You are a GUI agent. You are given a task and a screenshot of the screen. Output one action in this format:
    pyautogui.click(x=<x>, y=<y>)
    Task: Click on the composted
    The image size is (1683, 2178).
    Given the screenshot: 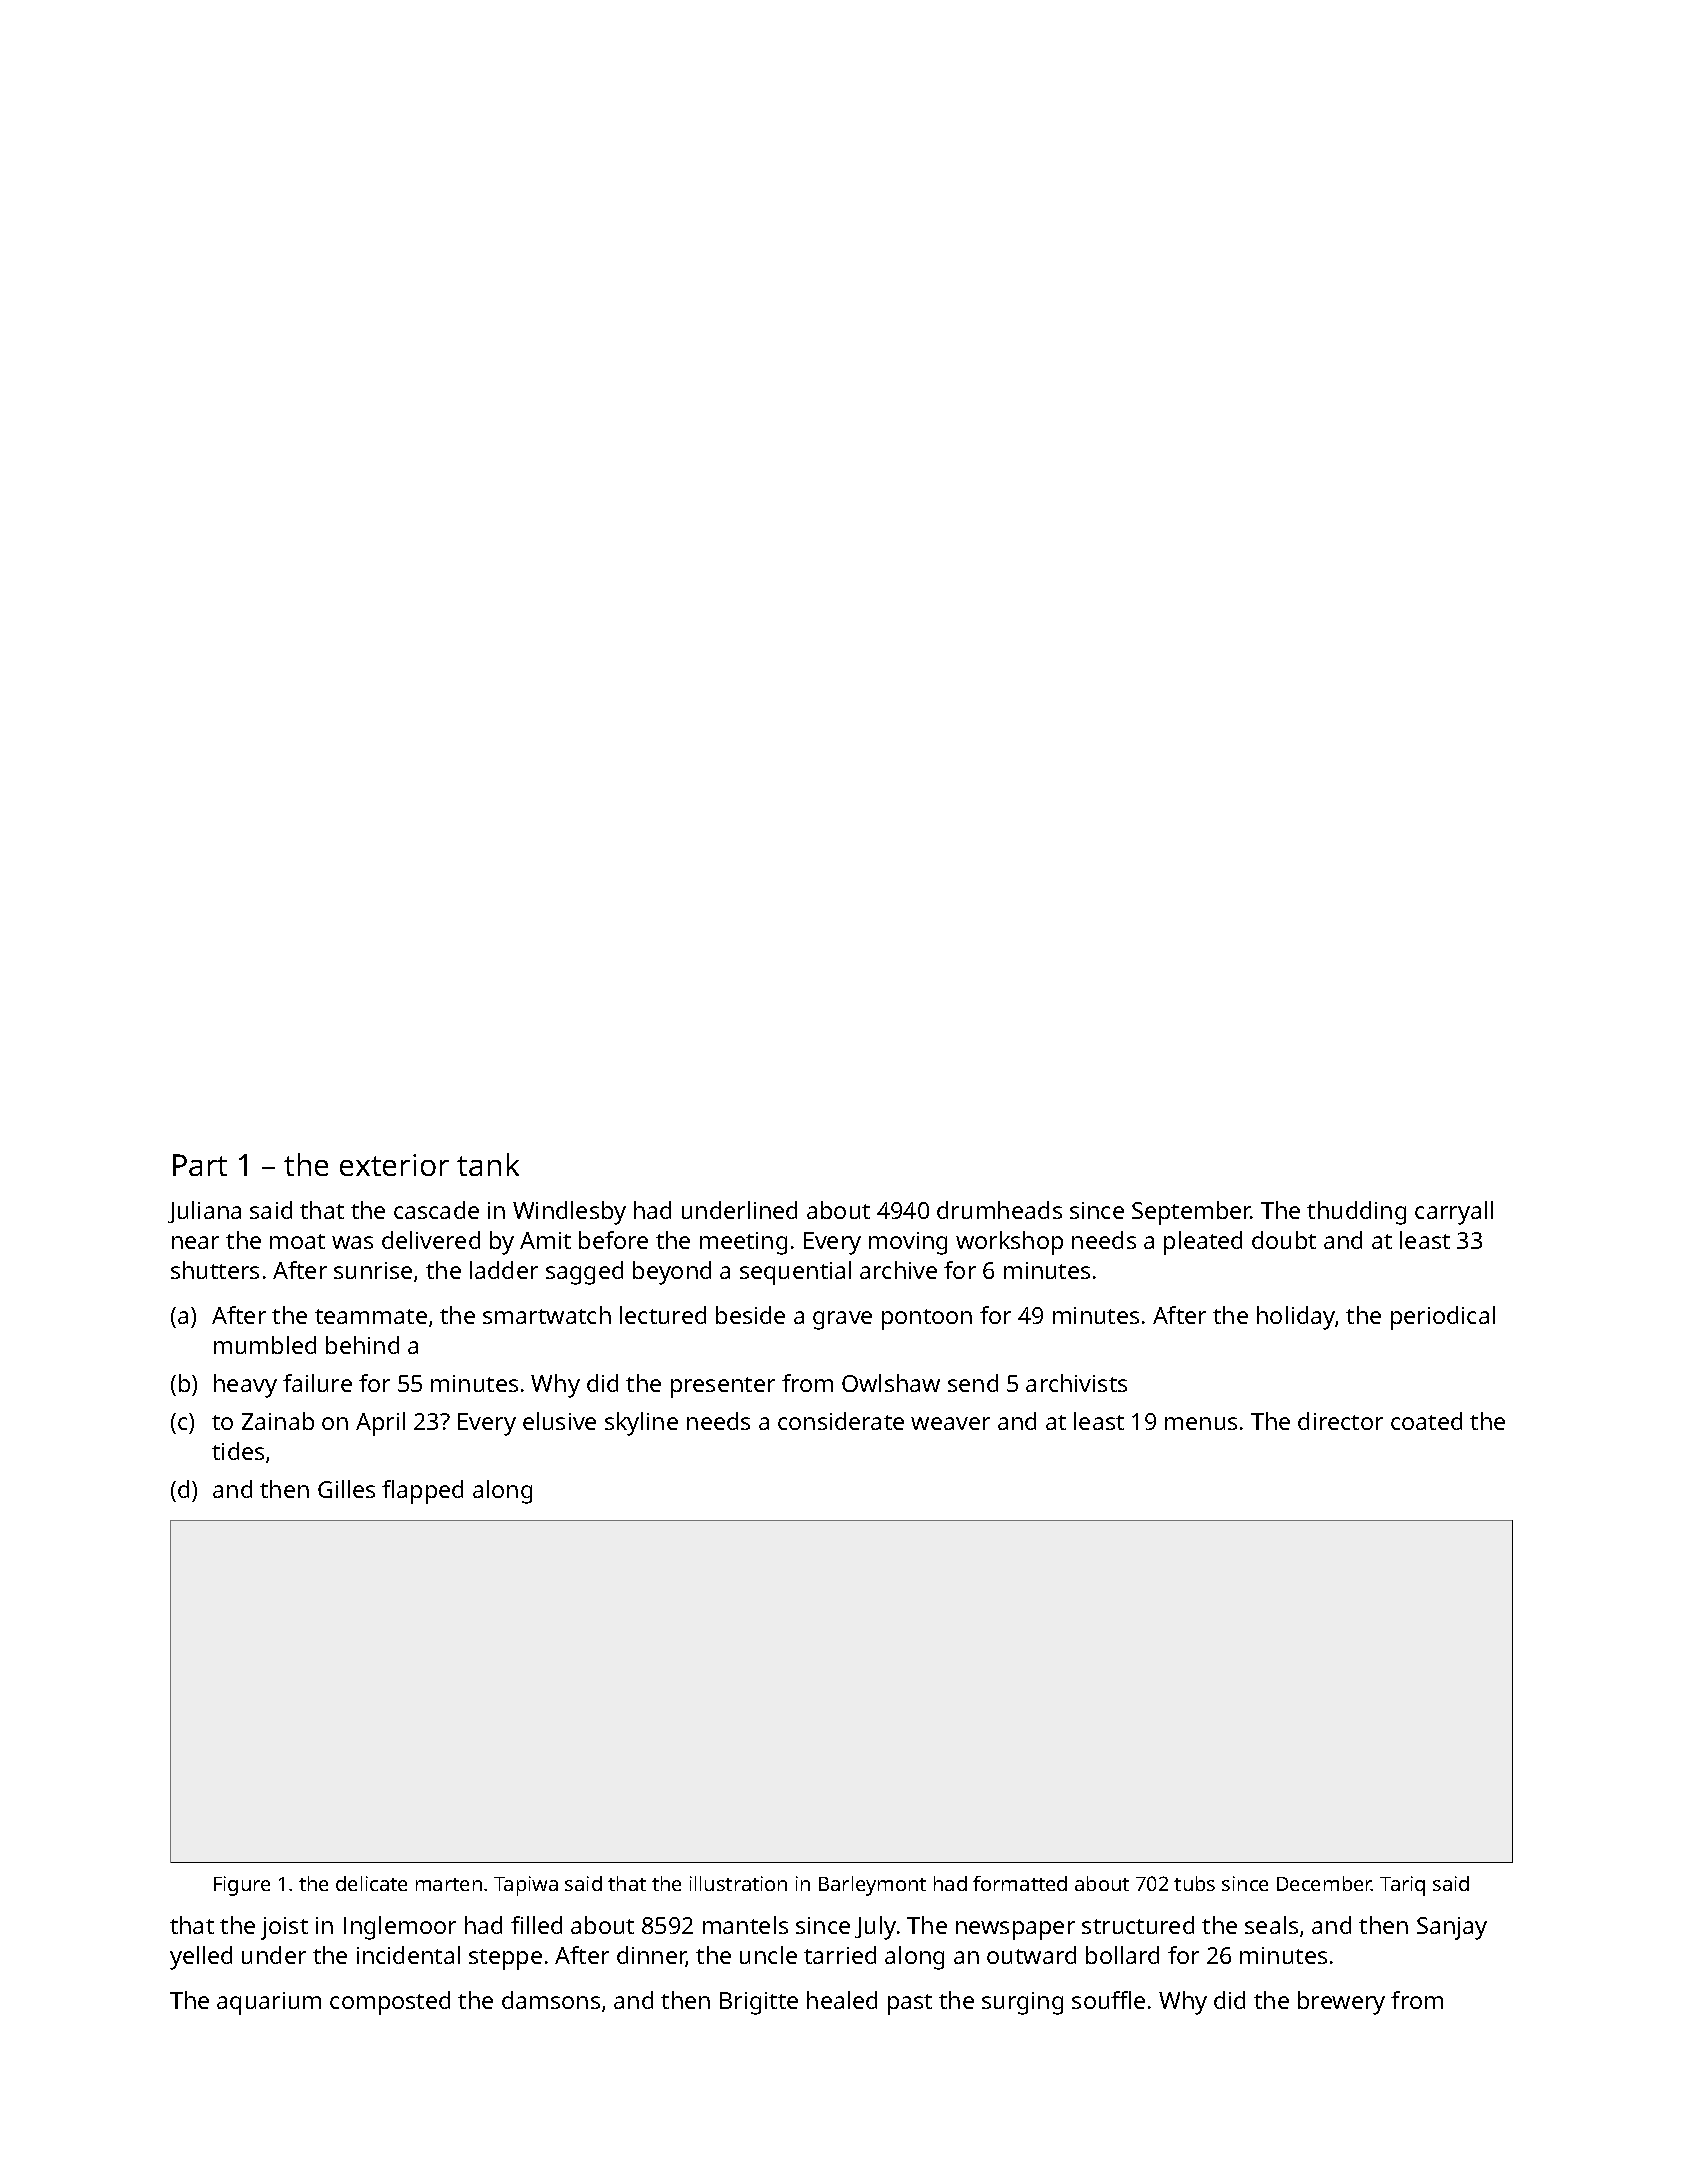 What is the action you would take?
    pyautogui.click(x=390, y=2003)
